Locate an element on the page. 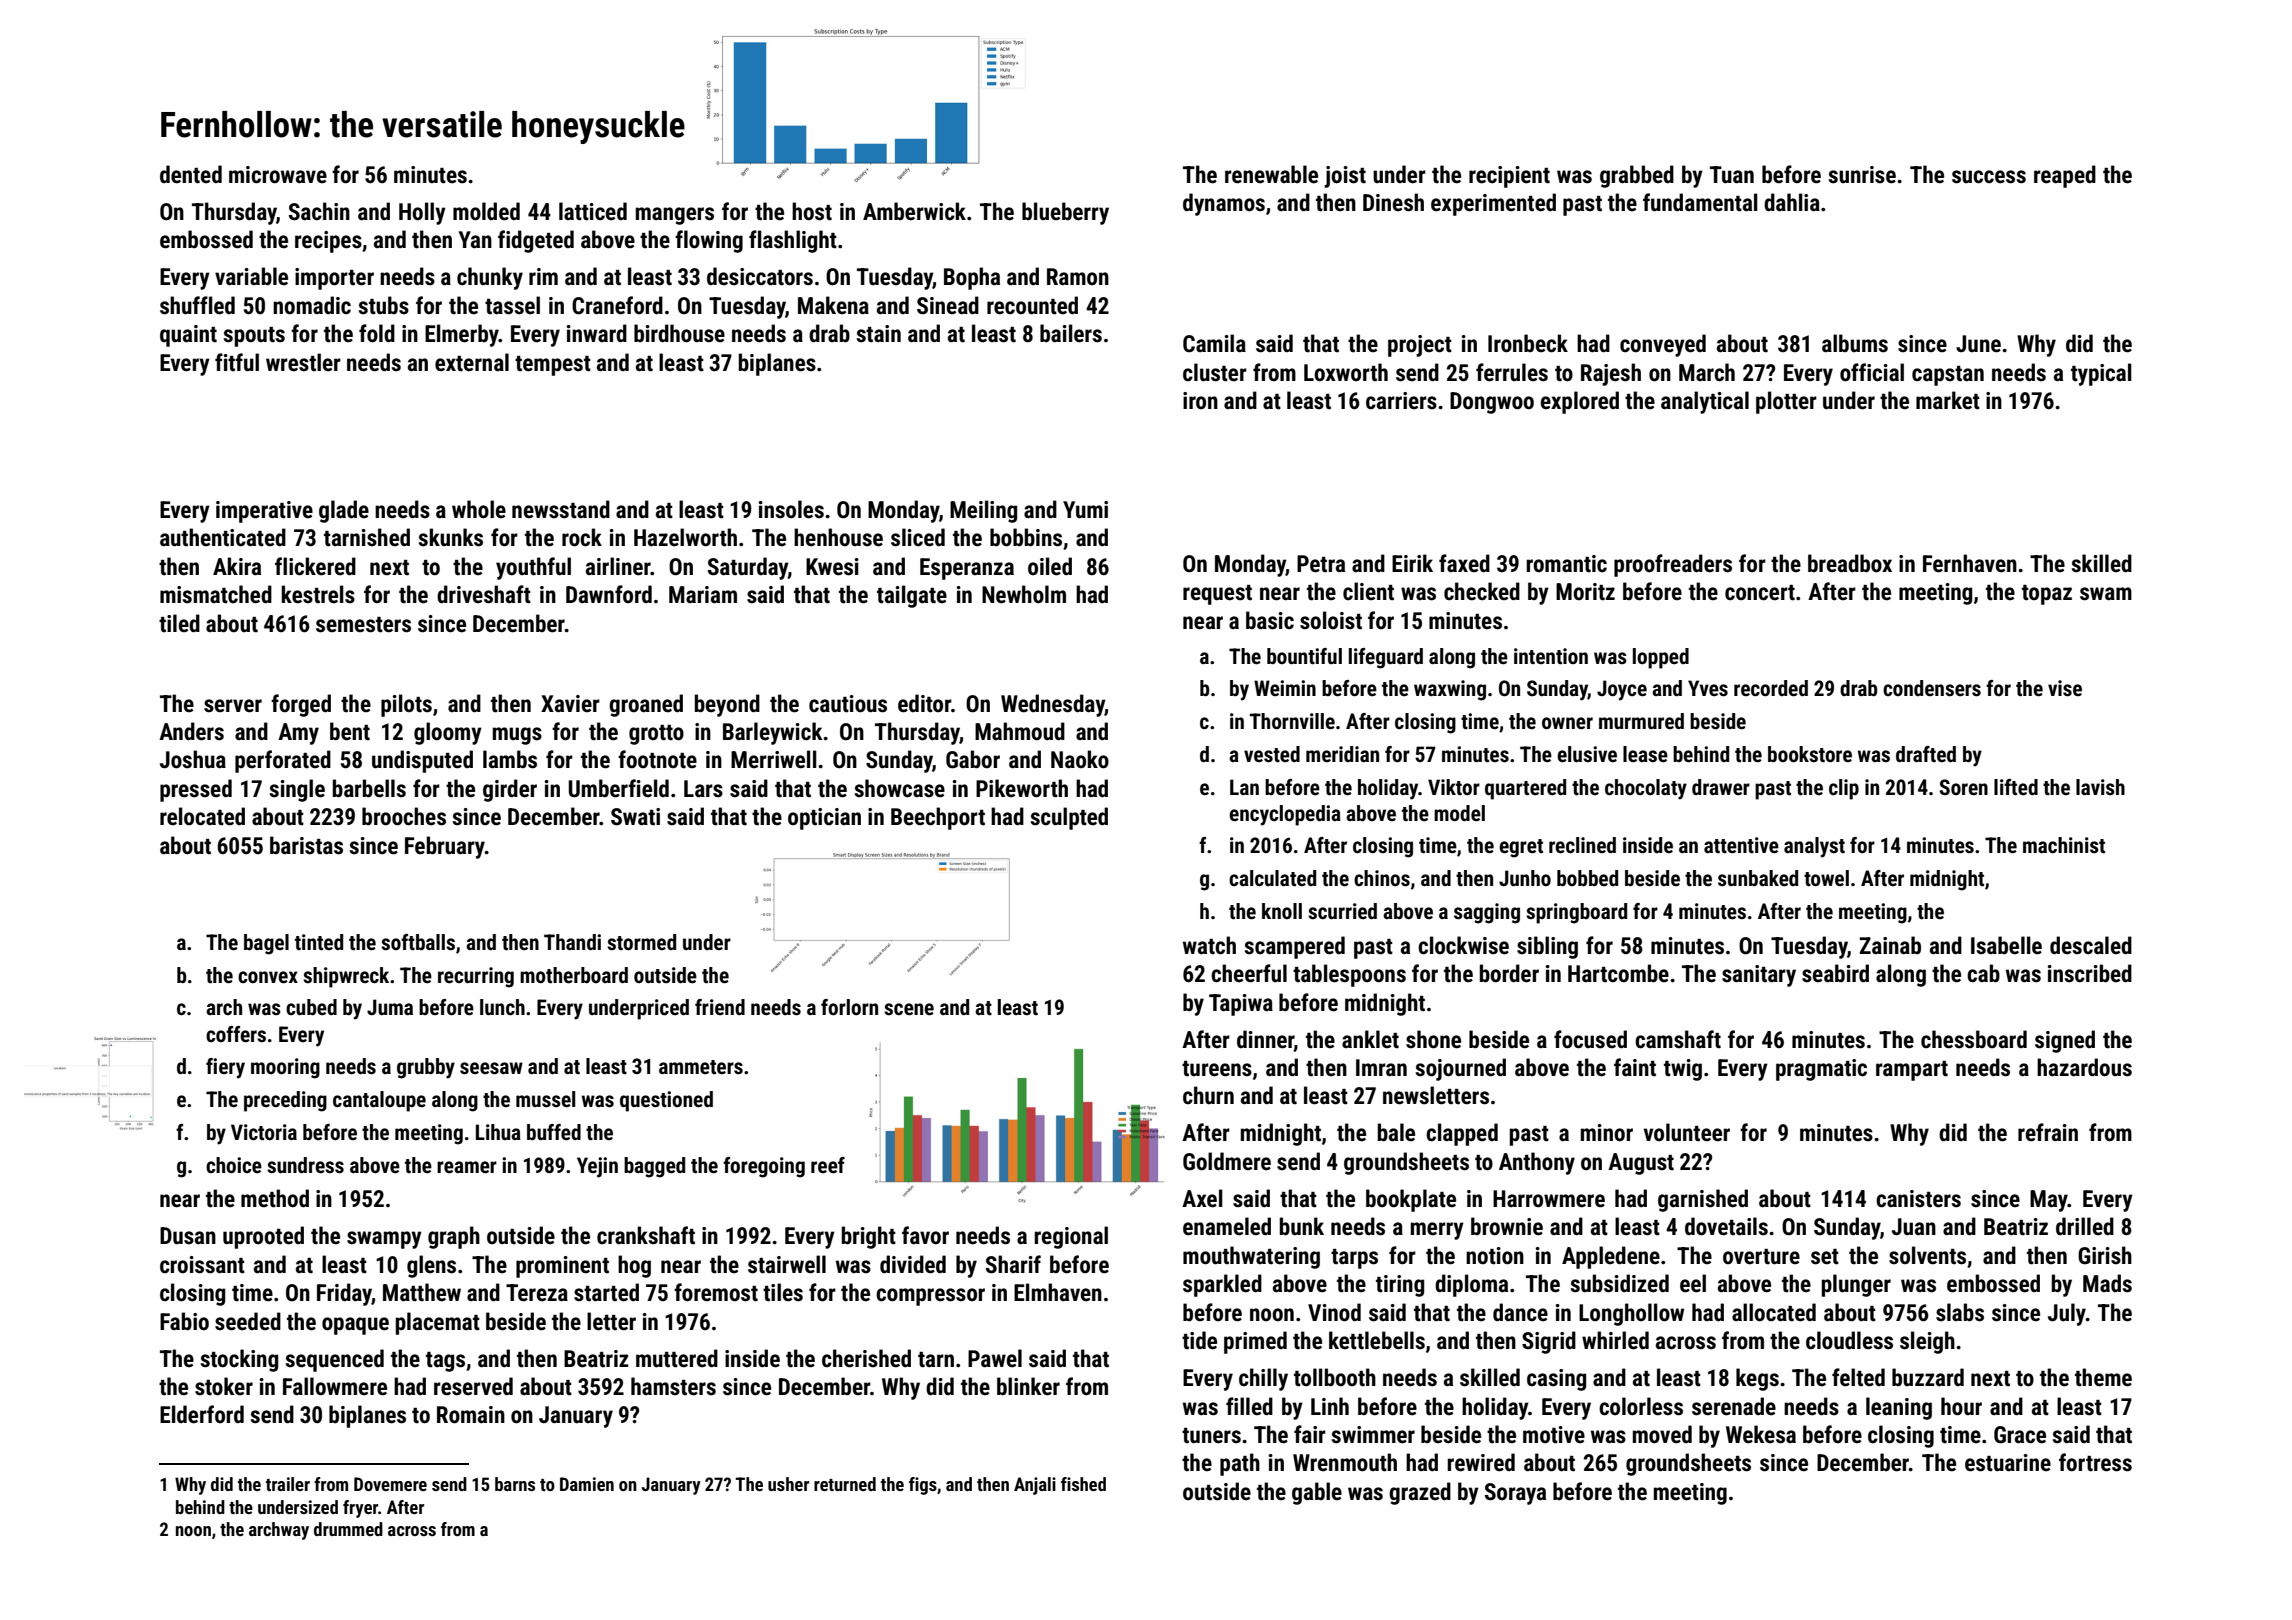 The height and width of the page is (1620, 2292). drummed is located at coordinates (348, 1529).
